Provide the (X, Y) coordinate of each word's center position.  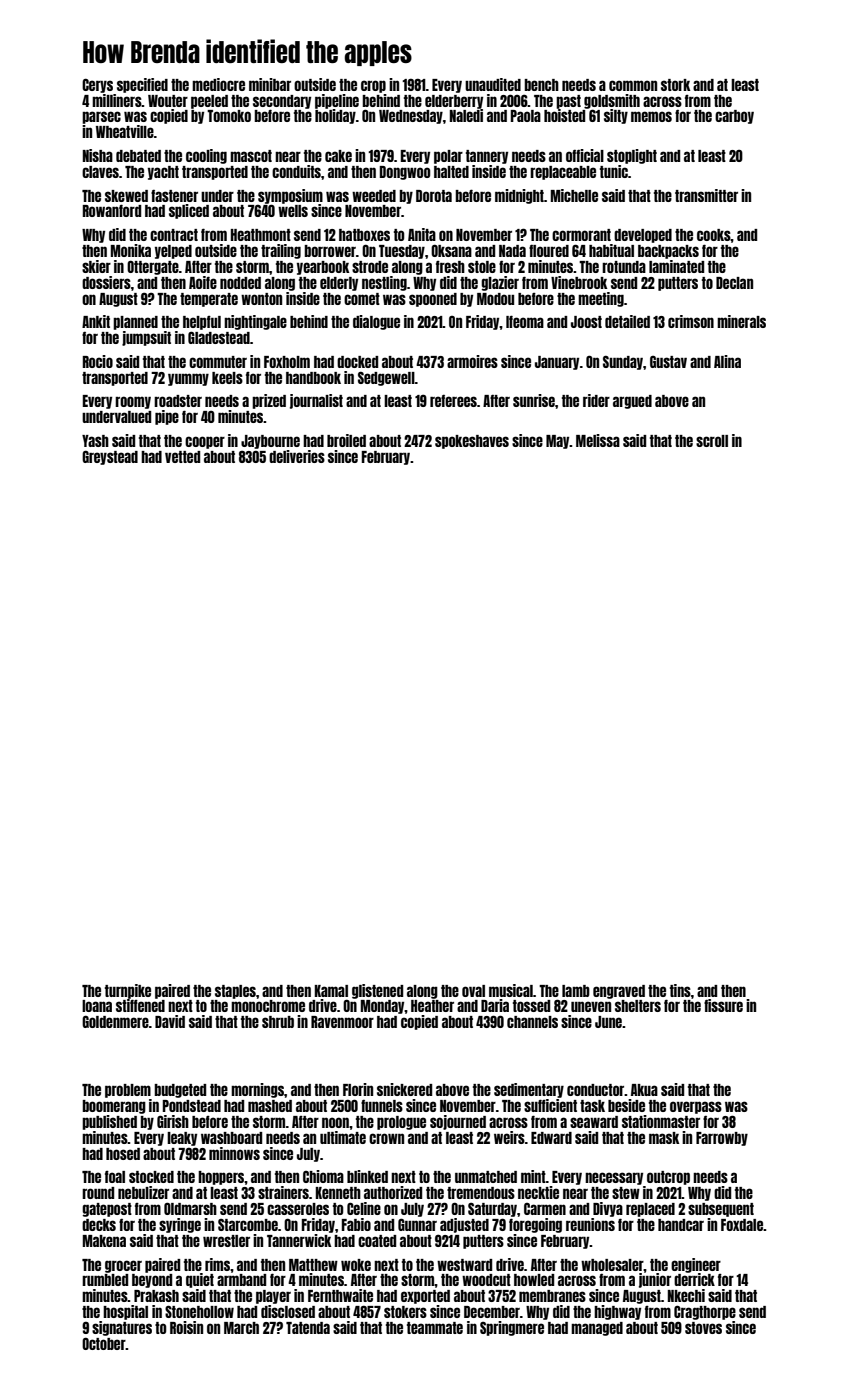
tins (680, 990)
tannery (487, 157)
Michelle (574, 195)
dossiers (106, 282)
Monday (383, 1007)
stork (675, 85)
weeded (374, 196)
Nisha (98, 155)
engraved (619, 992)
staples (235, 992)
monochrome (268, 1006)
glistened (377, 991)
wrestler (226, 1241)
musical (511, 990)
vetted (182, 457)
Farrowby (722, 1139)
